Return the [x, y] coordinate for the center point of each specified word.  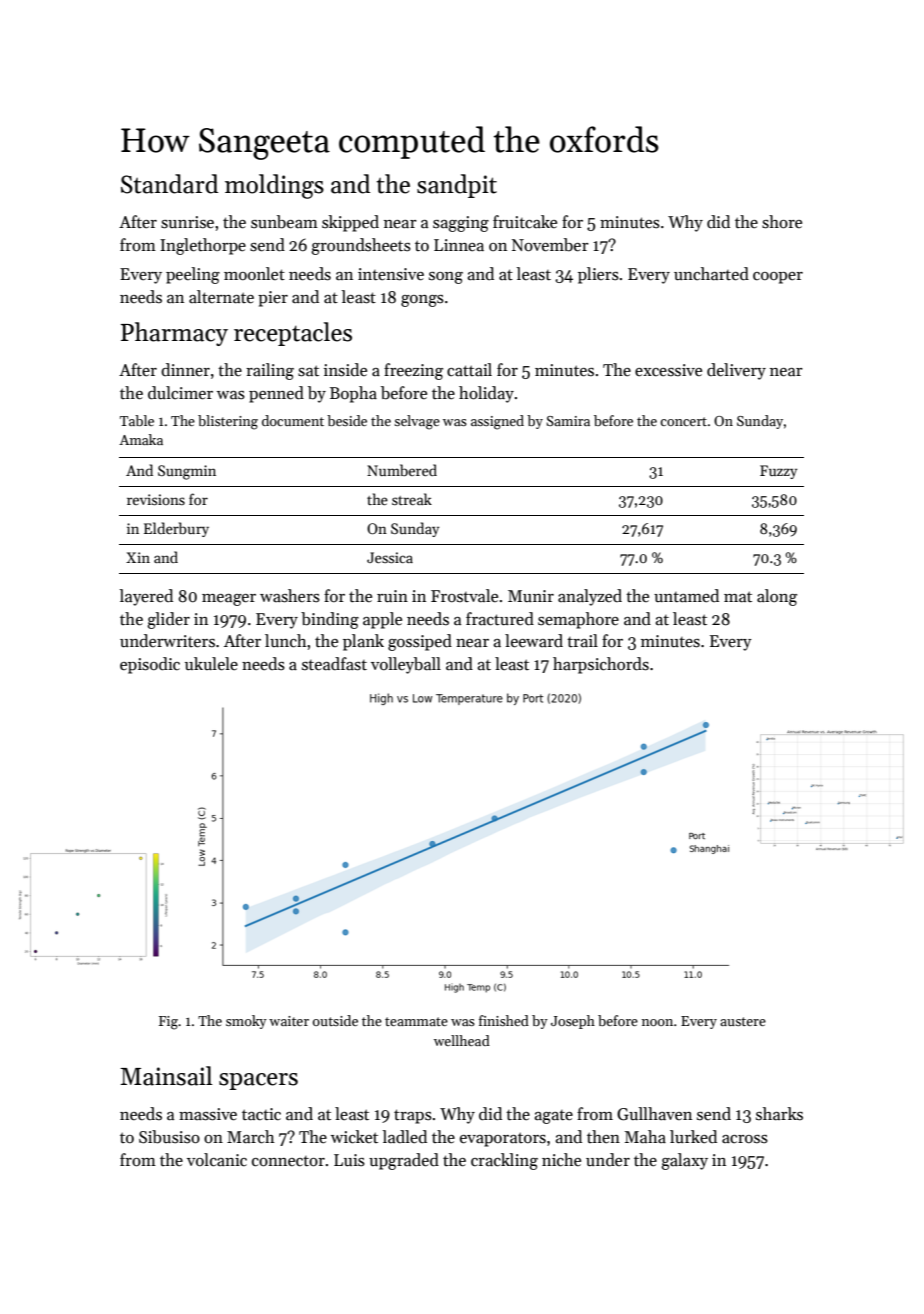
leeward [534, 641]
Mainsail [166, 1076]
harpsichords [601, 665]
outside [335, 1020]
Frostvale [464, 596]
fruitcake [525, 222]
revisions [156, 499]
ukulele [211, 664]
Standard [169, 184]
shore [782, 222]
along [777, 597]
